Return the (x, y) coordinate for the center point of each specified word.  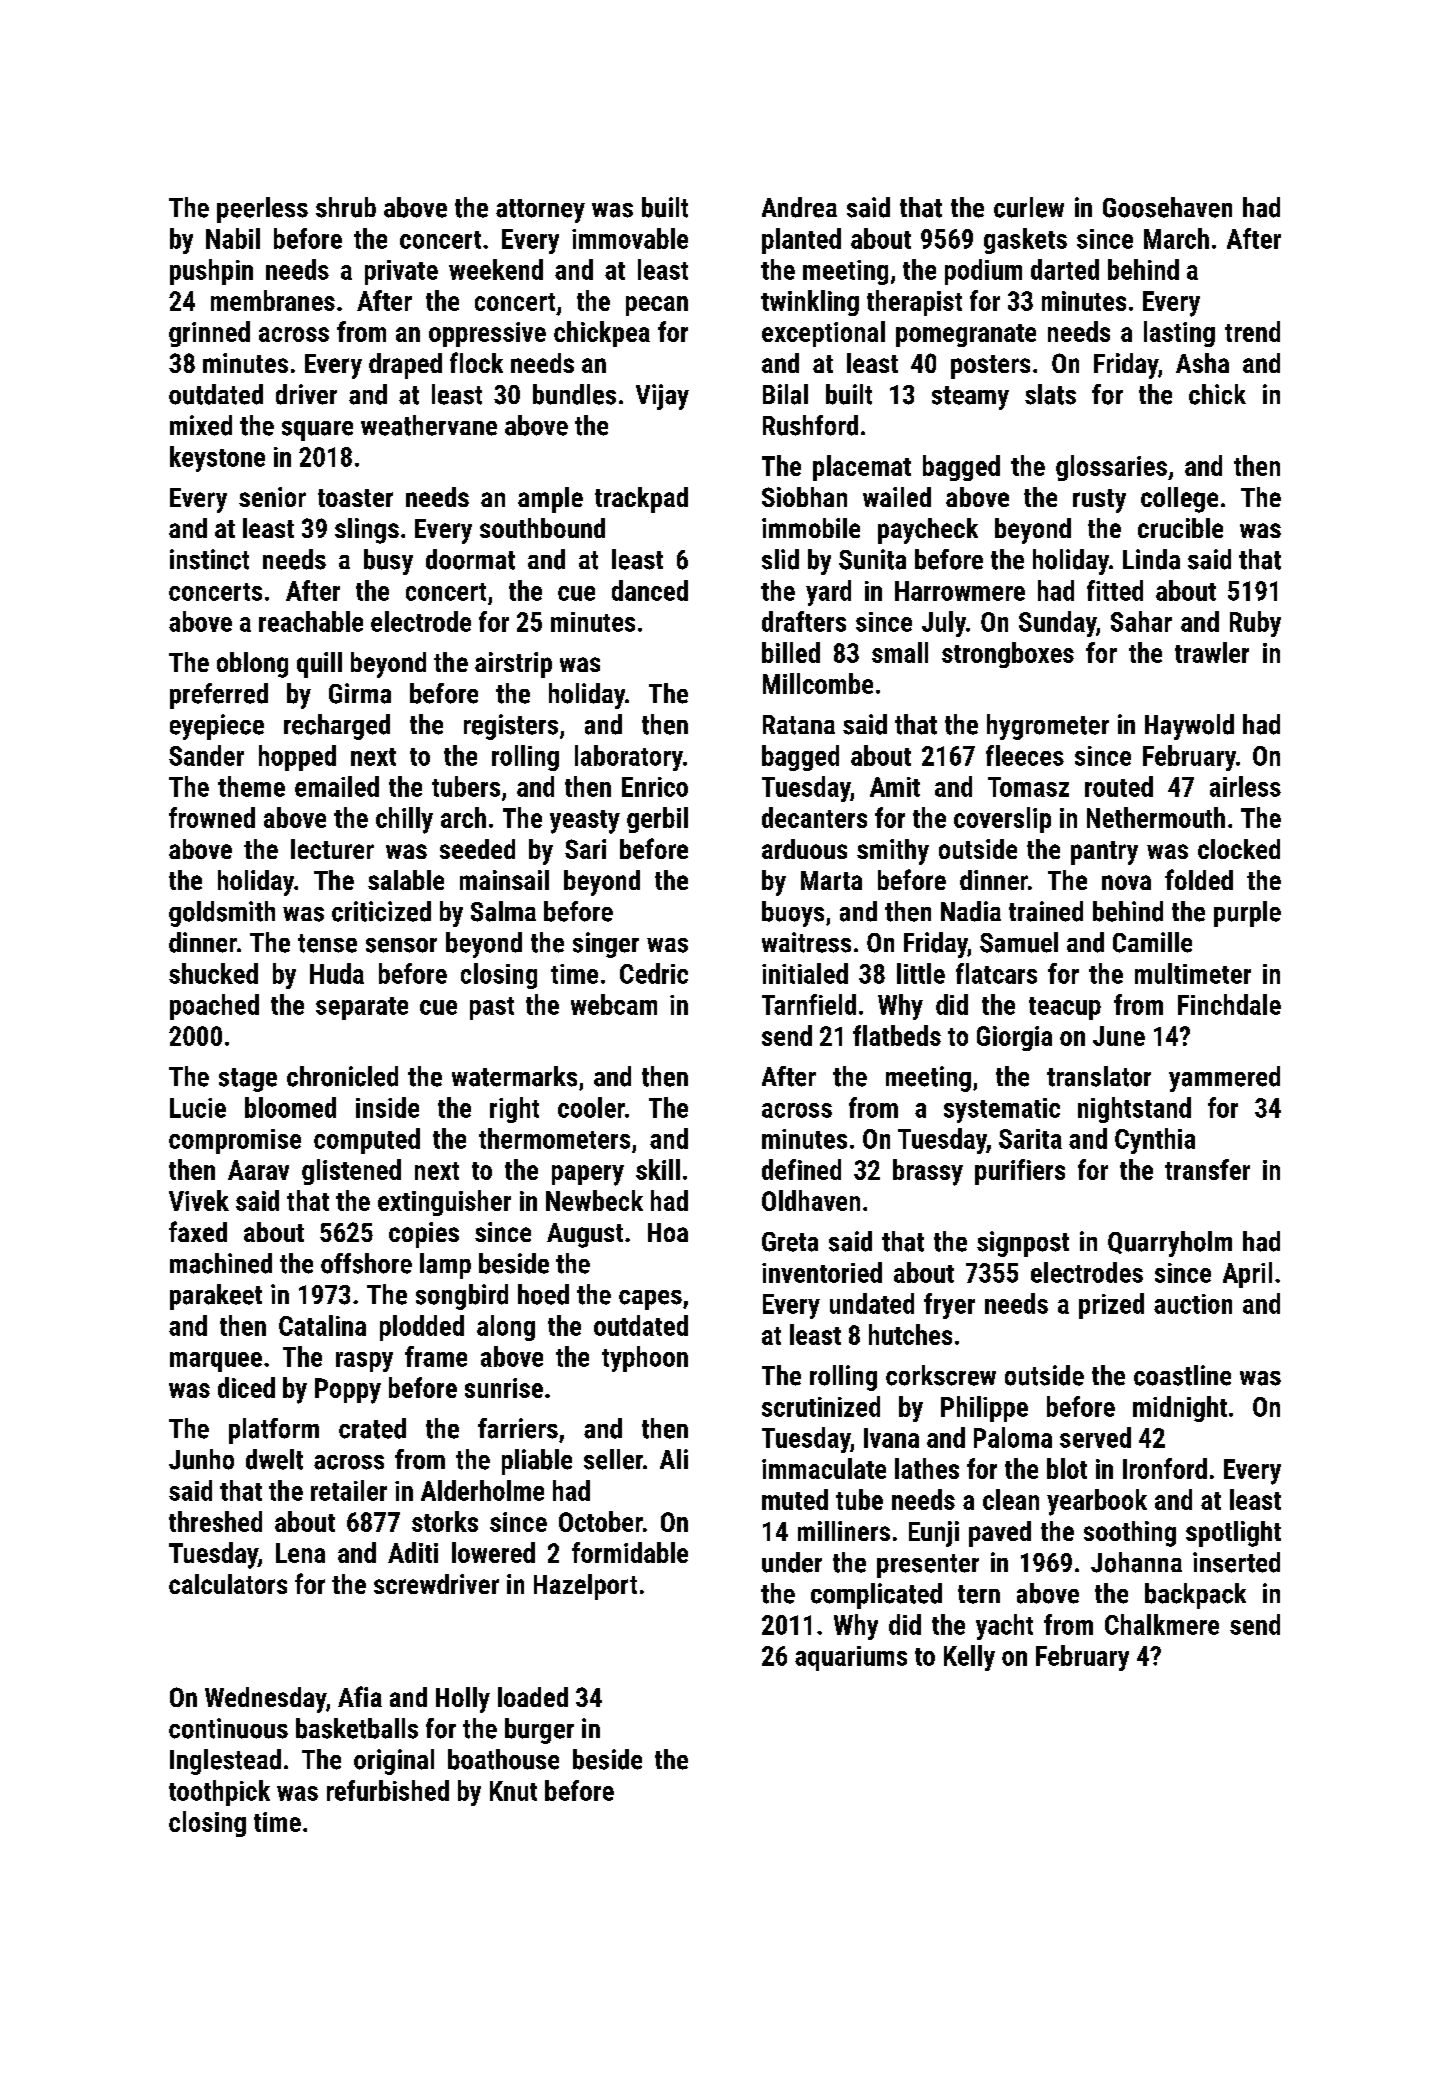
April (1247, 1275)
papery (588, 1175)
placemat (862, 468)
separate (362, 1008)
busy (388, 562)
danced (650, 590)
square (317, 431)
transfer (1207, 1169)
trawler (1212, 652)
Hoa (668, 1232)
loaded (533, 1697)
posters (990, 367)
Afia (360, 1696)
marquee (216, 1362)
